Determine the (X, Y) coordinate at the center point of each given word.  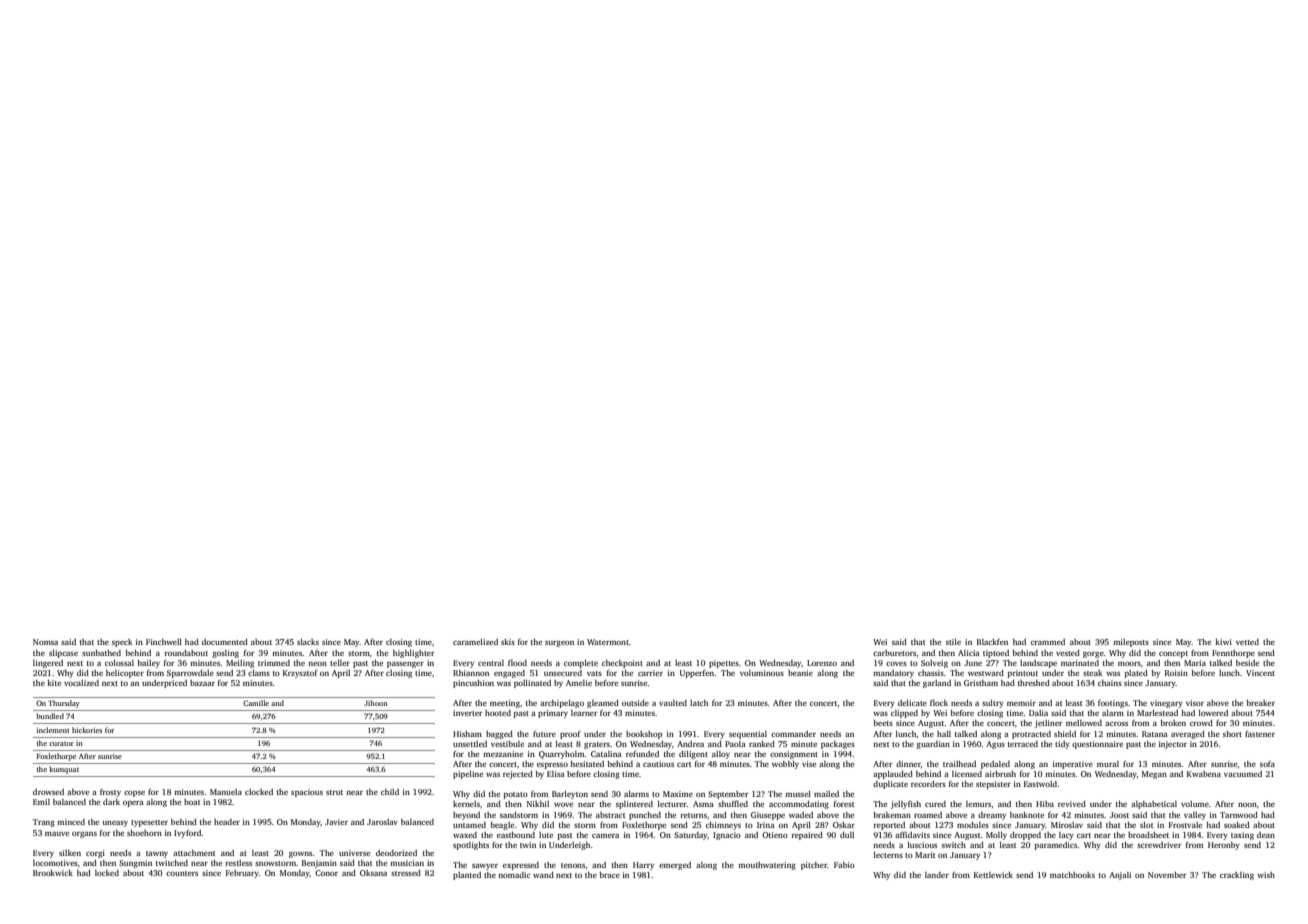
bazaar (202, 683)
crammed (1048, 642)
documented (225, 642)
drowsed (48, 792)
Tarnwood (1239, 815)
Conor (326, 873)
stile (953, 642)
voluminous (762, 673)
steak (1092, 673)
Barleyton (570, 795)
